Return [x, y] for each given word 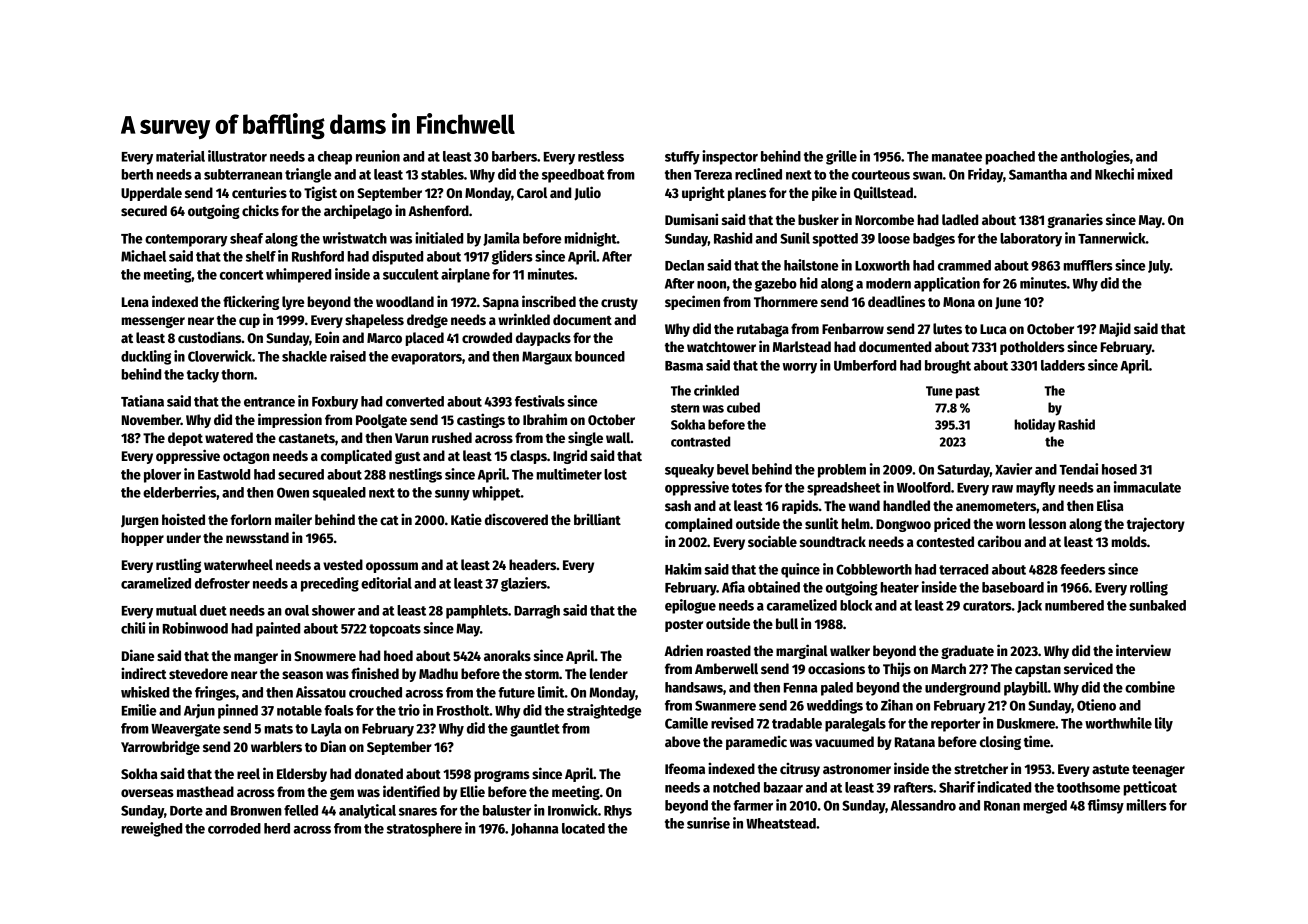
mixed [1154, 174]
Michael [143, 256]
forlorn [250, 519]
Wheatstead [781, 823]
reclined [758, 174]
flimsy [1106, 806]
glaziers [524, 584]
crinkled [716, 390]
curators [987, 606]
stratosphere [424, 830]
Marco [384, 338]
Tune [939, 391]
